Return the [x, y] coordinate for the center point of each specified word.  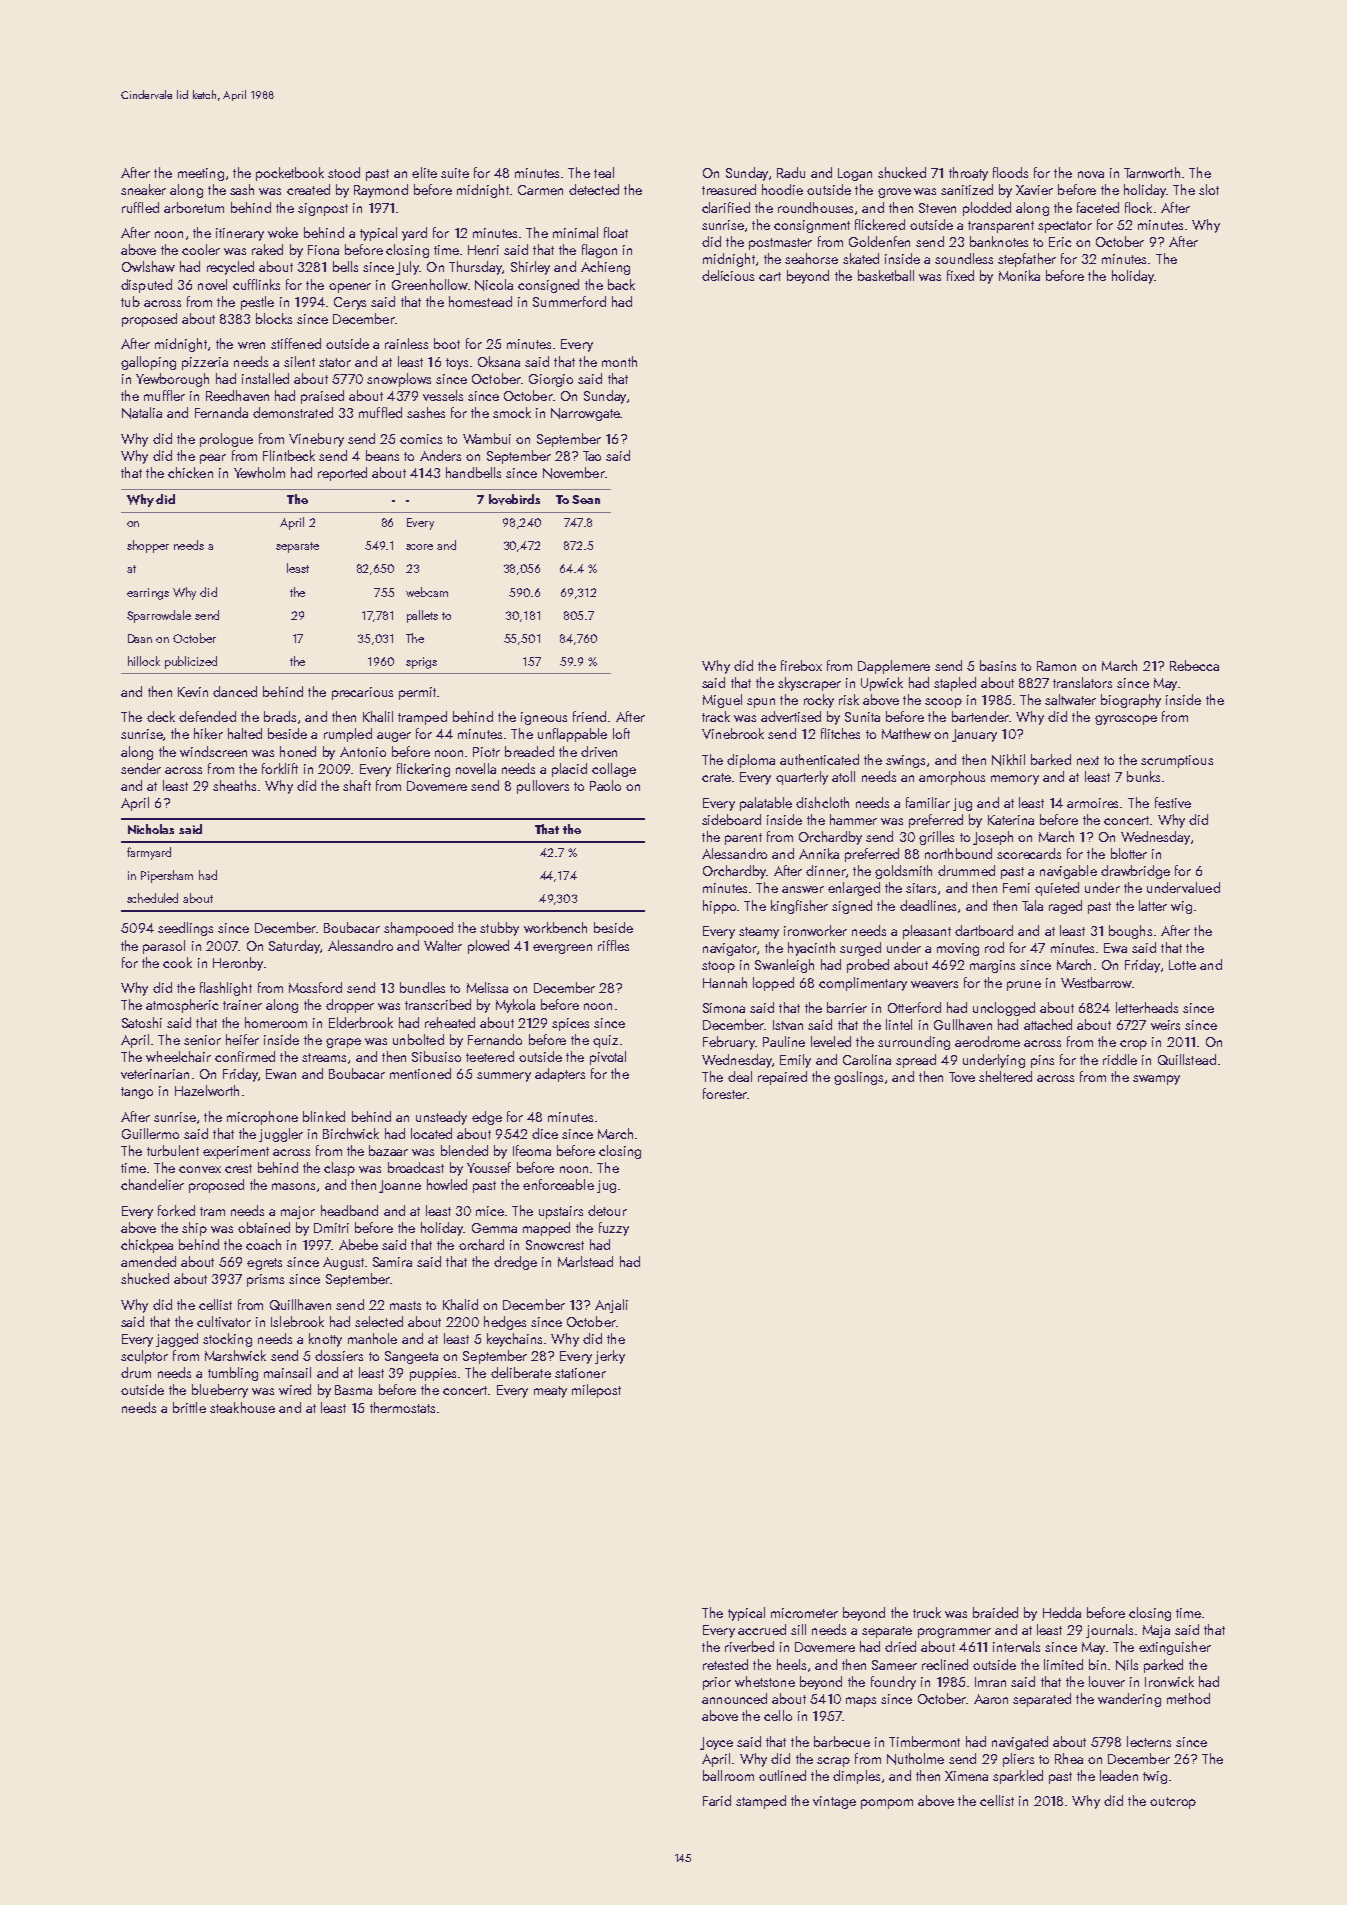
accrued [762, 1629]
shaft [357, 785]
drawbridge [1135, 872]
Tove [962, 1077]
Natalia [142, 413]
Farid [717, 1800]
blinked [324, 1116]
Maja [1156, 1631]
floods [1010, 172]
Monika [1019, 275]
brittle [189, 1407]
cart [770, 276]
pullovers [543, 787]
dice [545, 1133]
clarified [726, 207]
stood [344, 172]
